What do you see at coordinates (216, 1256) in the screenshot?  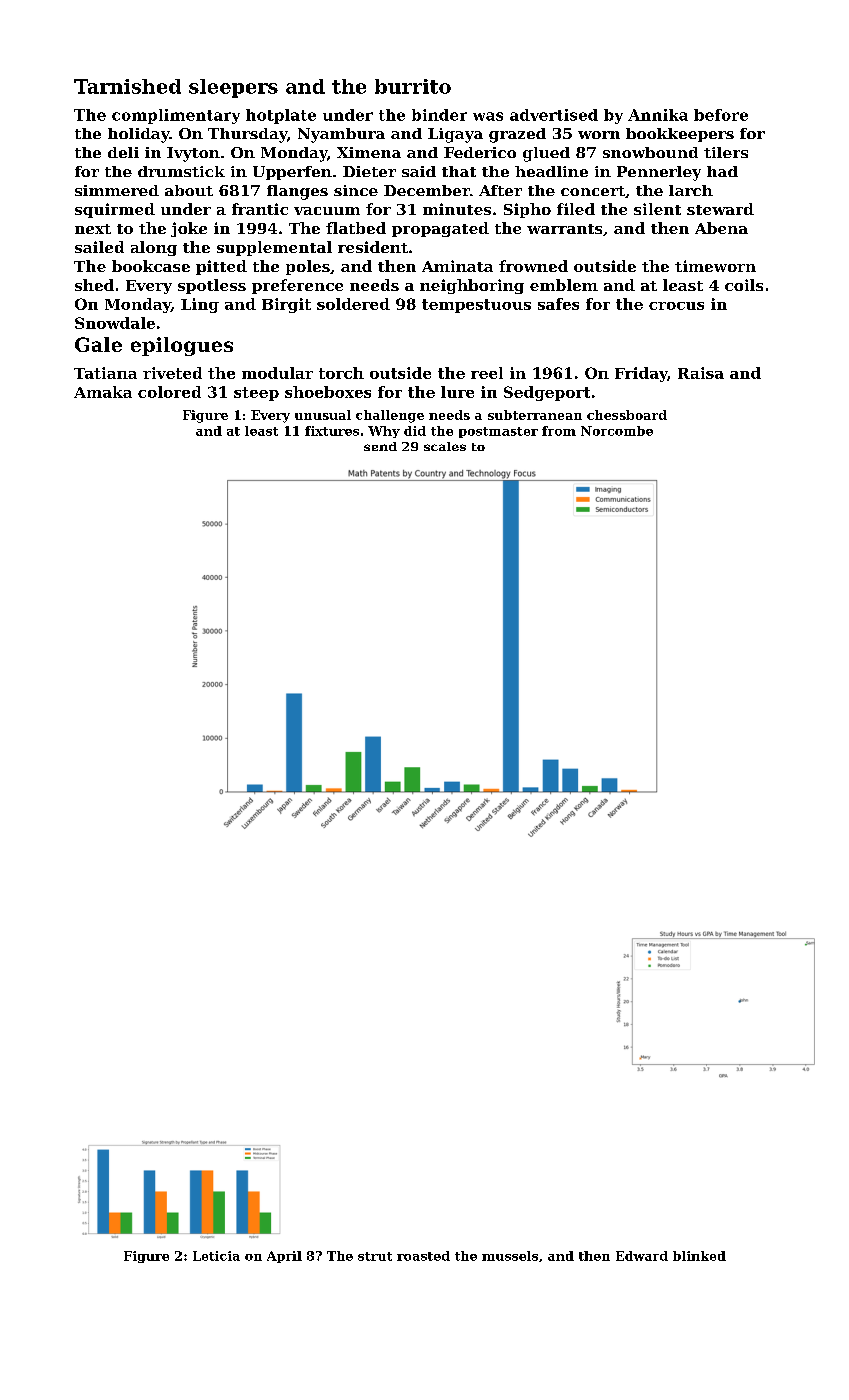 I see `Leticia` at bounding box center [216, 1256].
